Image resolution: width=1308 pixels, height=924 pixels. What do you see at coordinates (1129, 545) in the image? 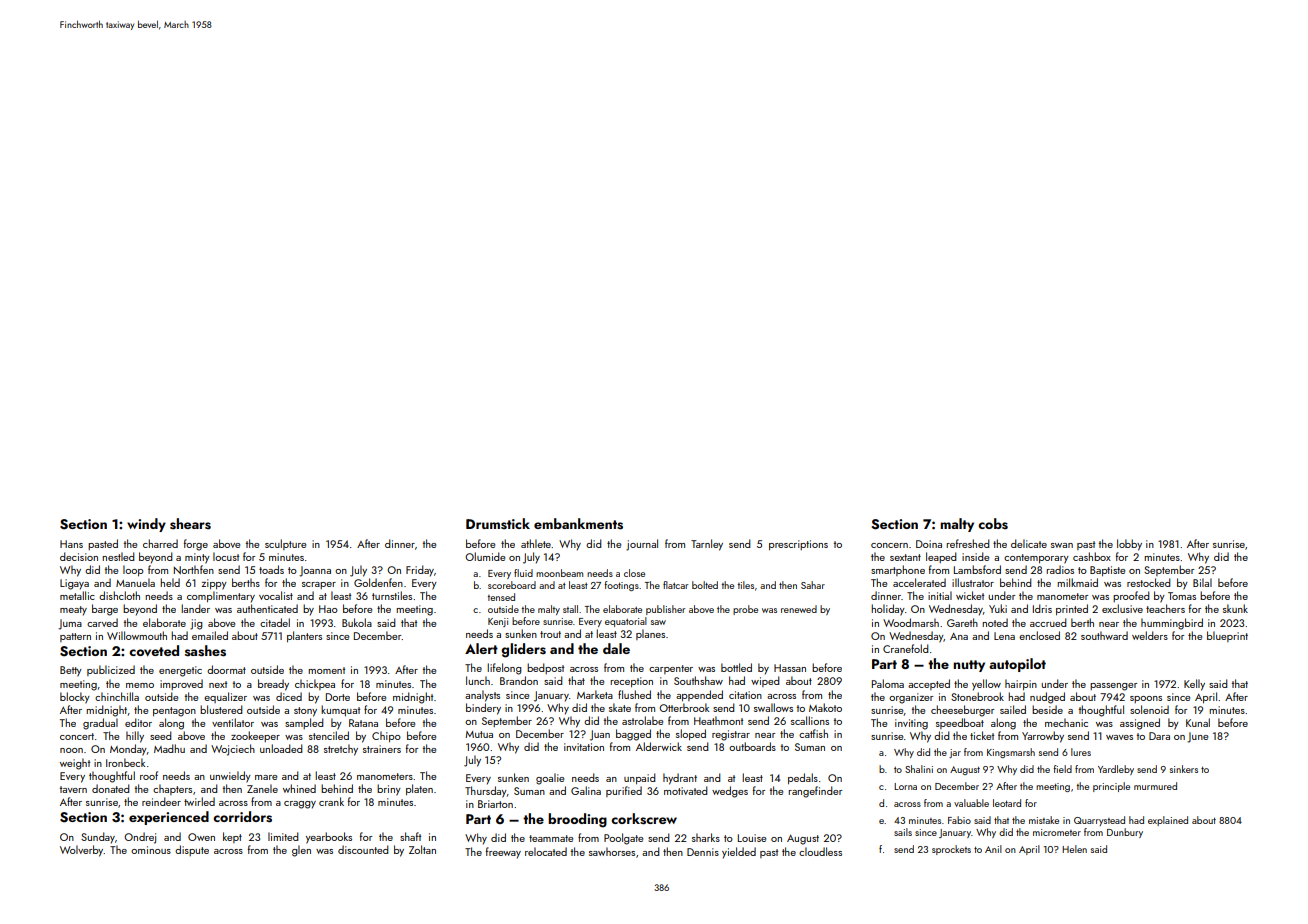
I see `lobby` at bounding box center [1129, 545].
